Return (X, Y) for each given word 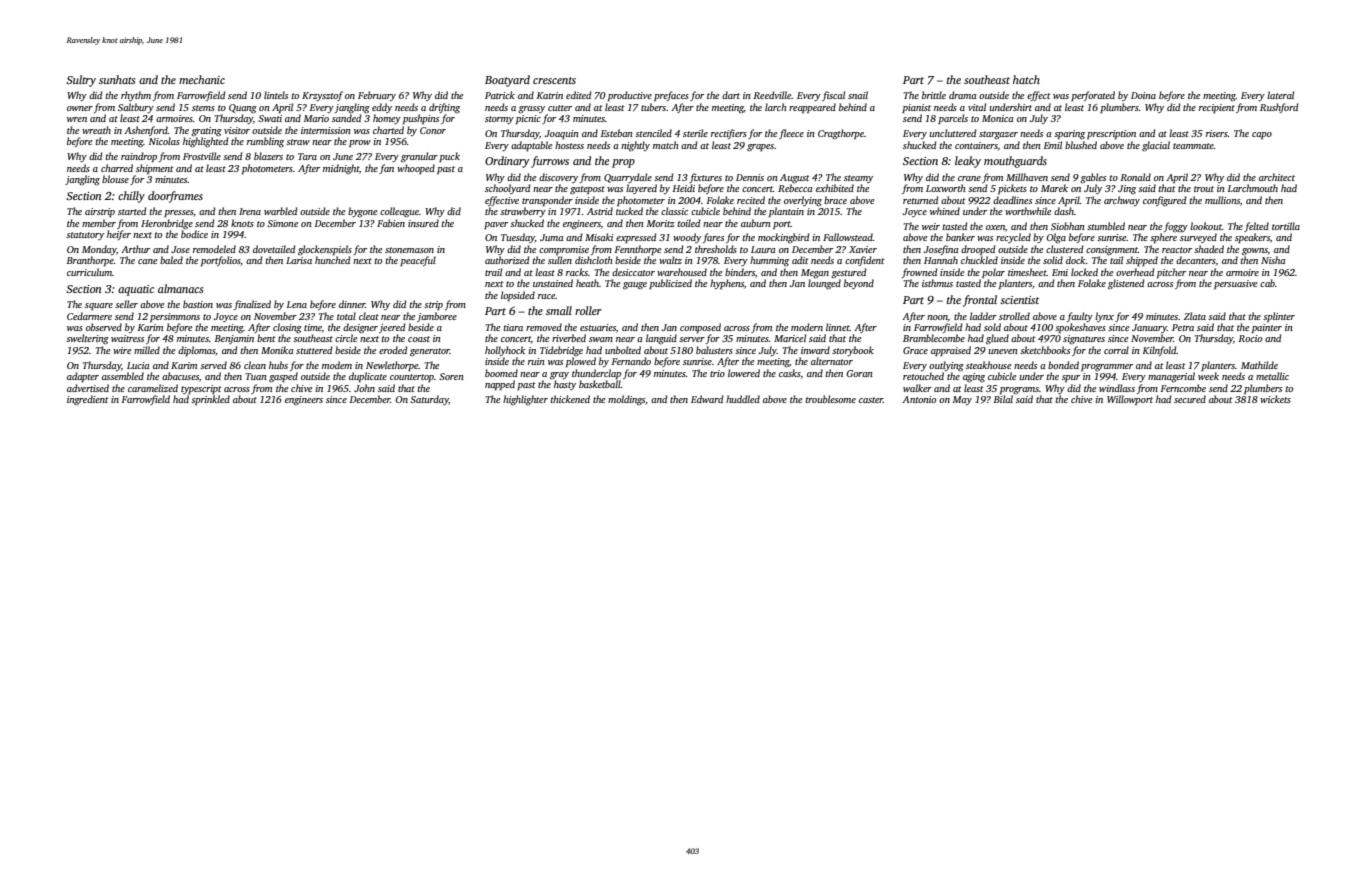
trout (1204, 189)
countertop (412, 378)
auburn (756, 223)
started (132, 211)
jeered (392, 328)
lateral (1280, 95)
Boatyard (507, 81)
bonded (1063, 365)
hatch (1026, 79)
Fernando (631, 361)
